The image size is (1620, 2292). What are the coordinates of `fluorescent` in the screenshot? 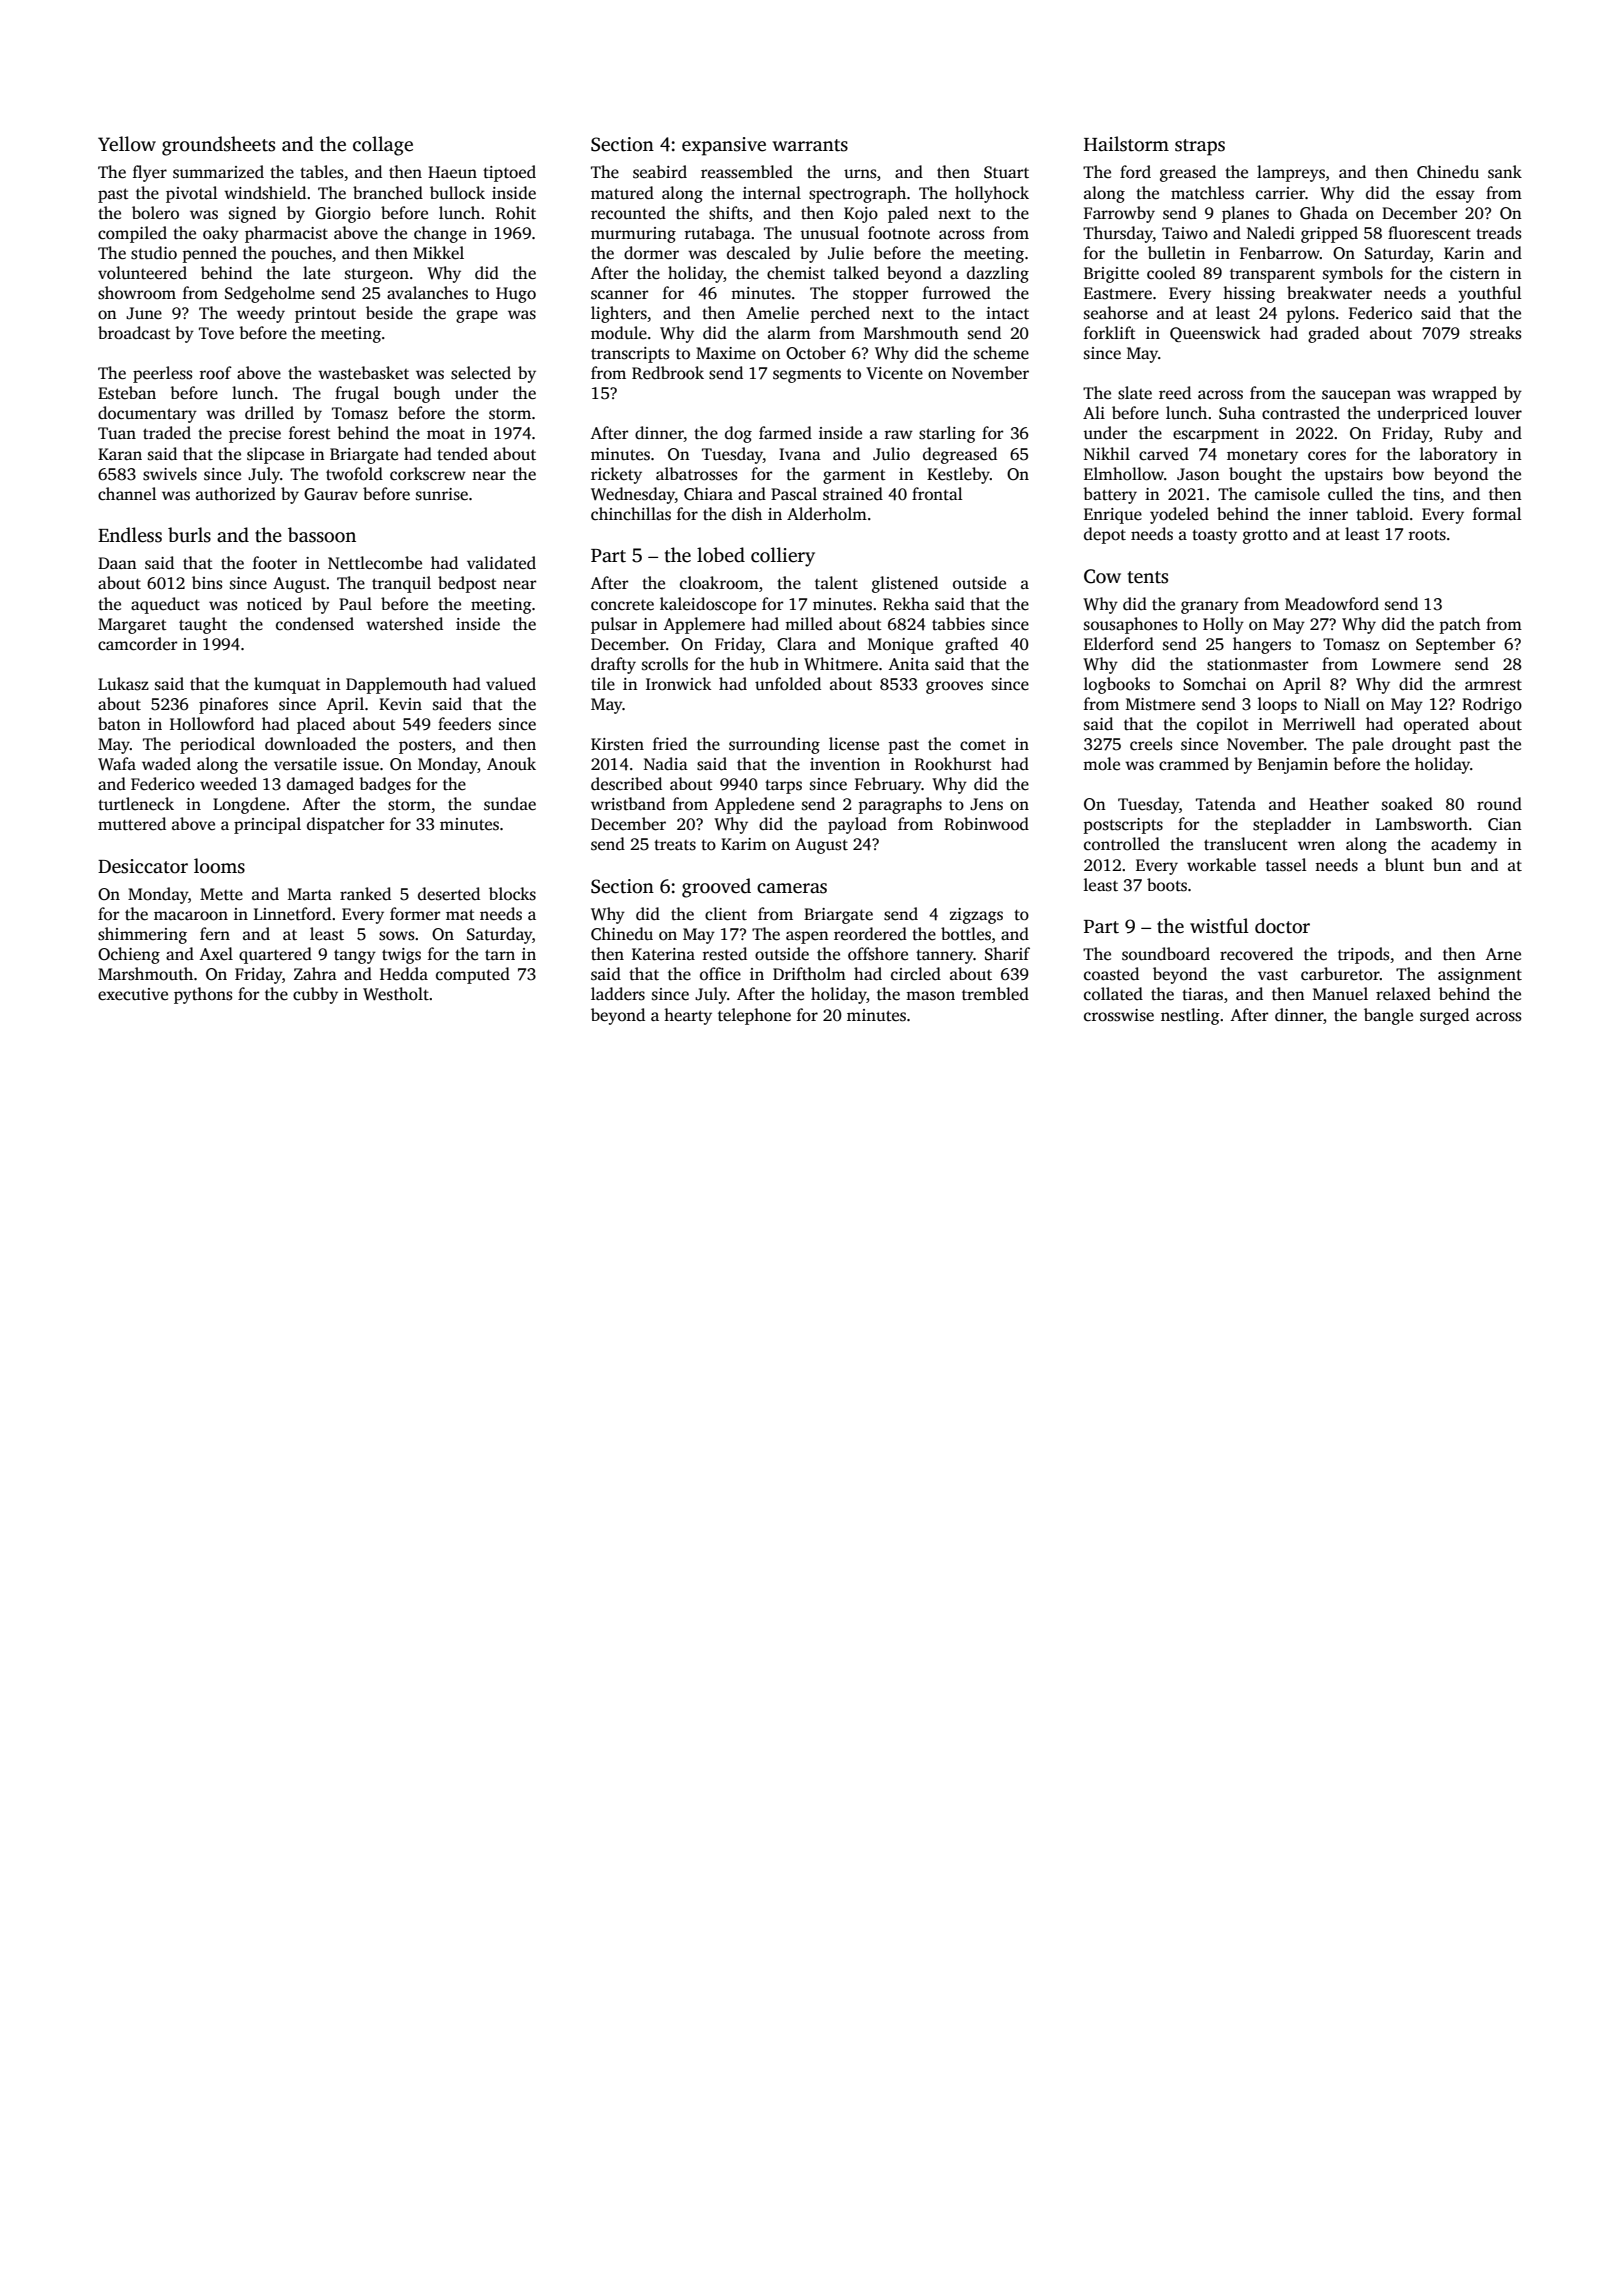 It's located at (1429, 233).
